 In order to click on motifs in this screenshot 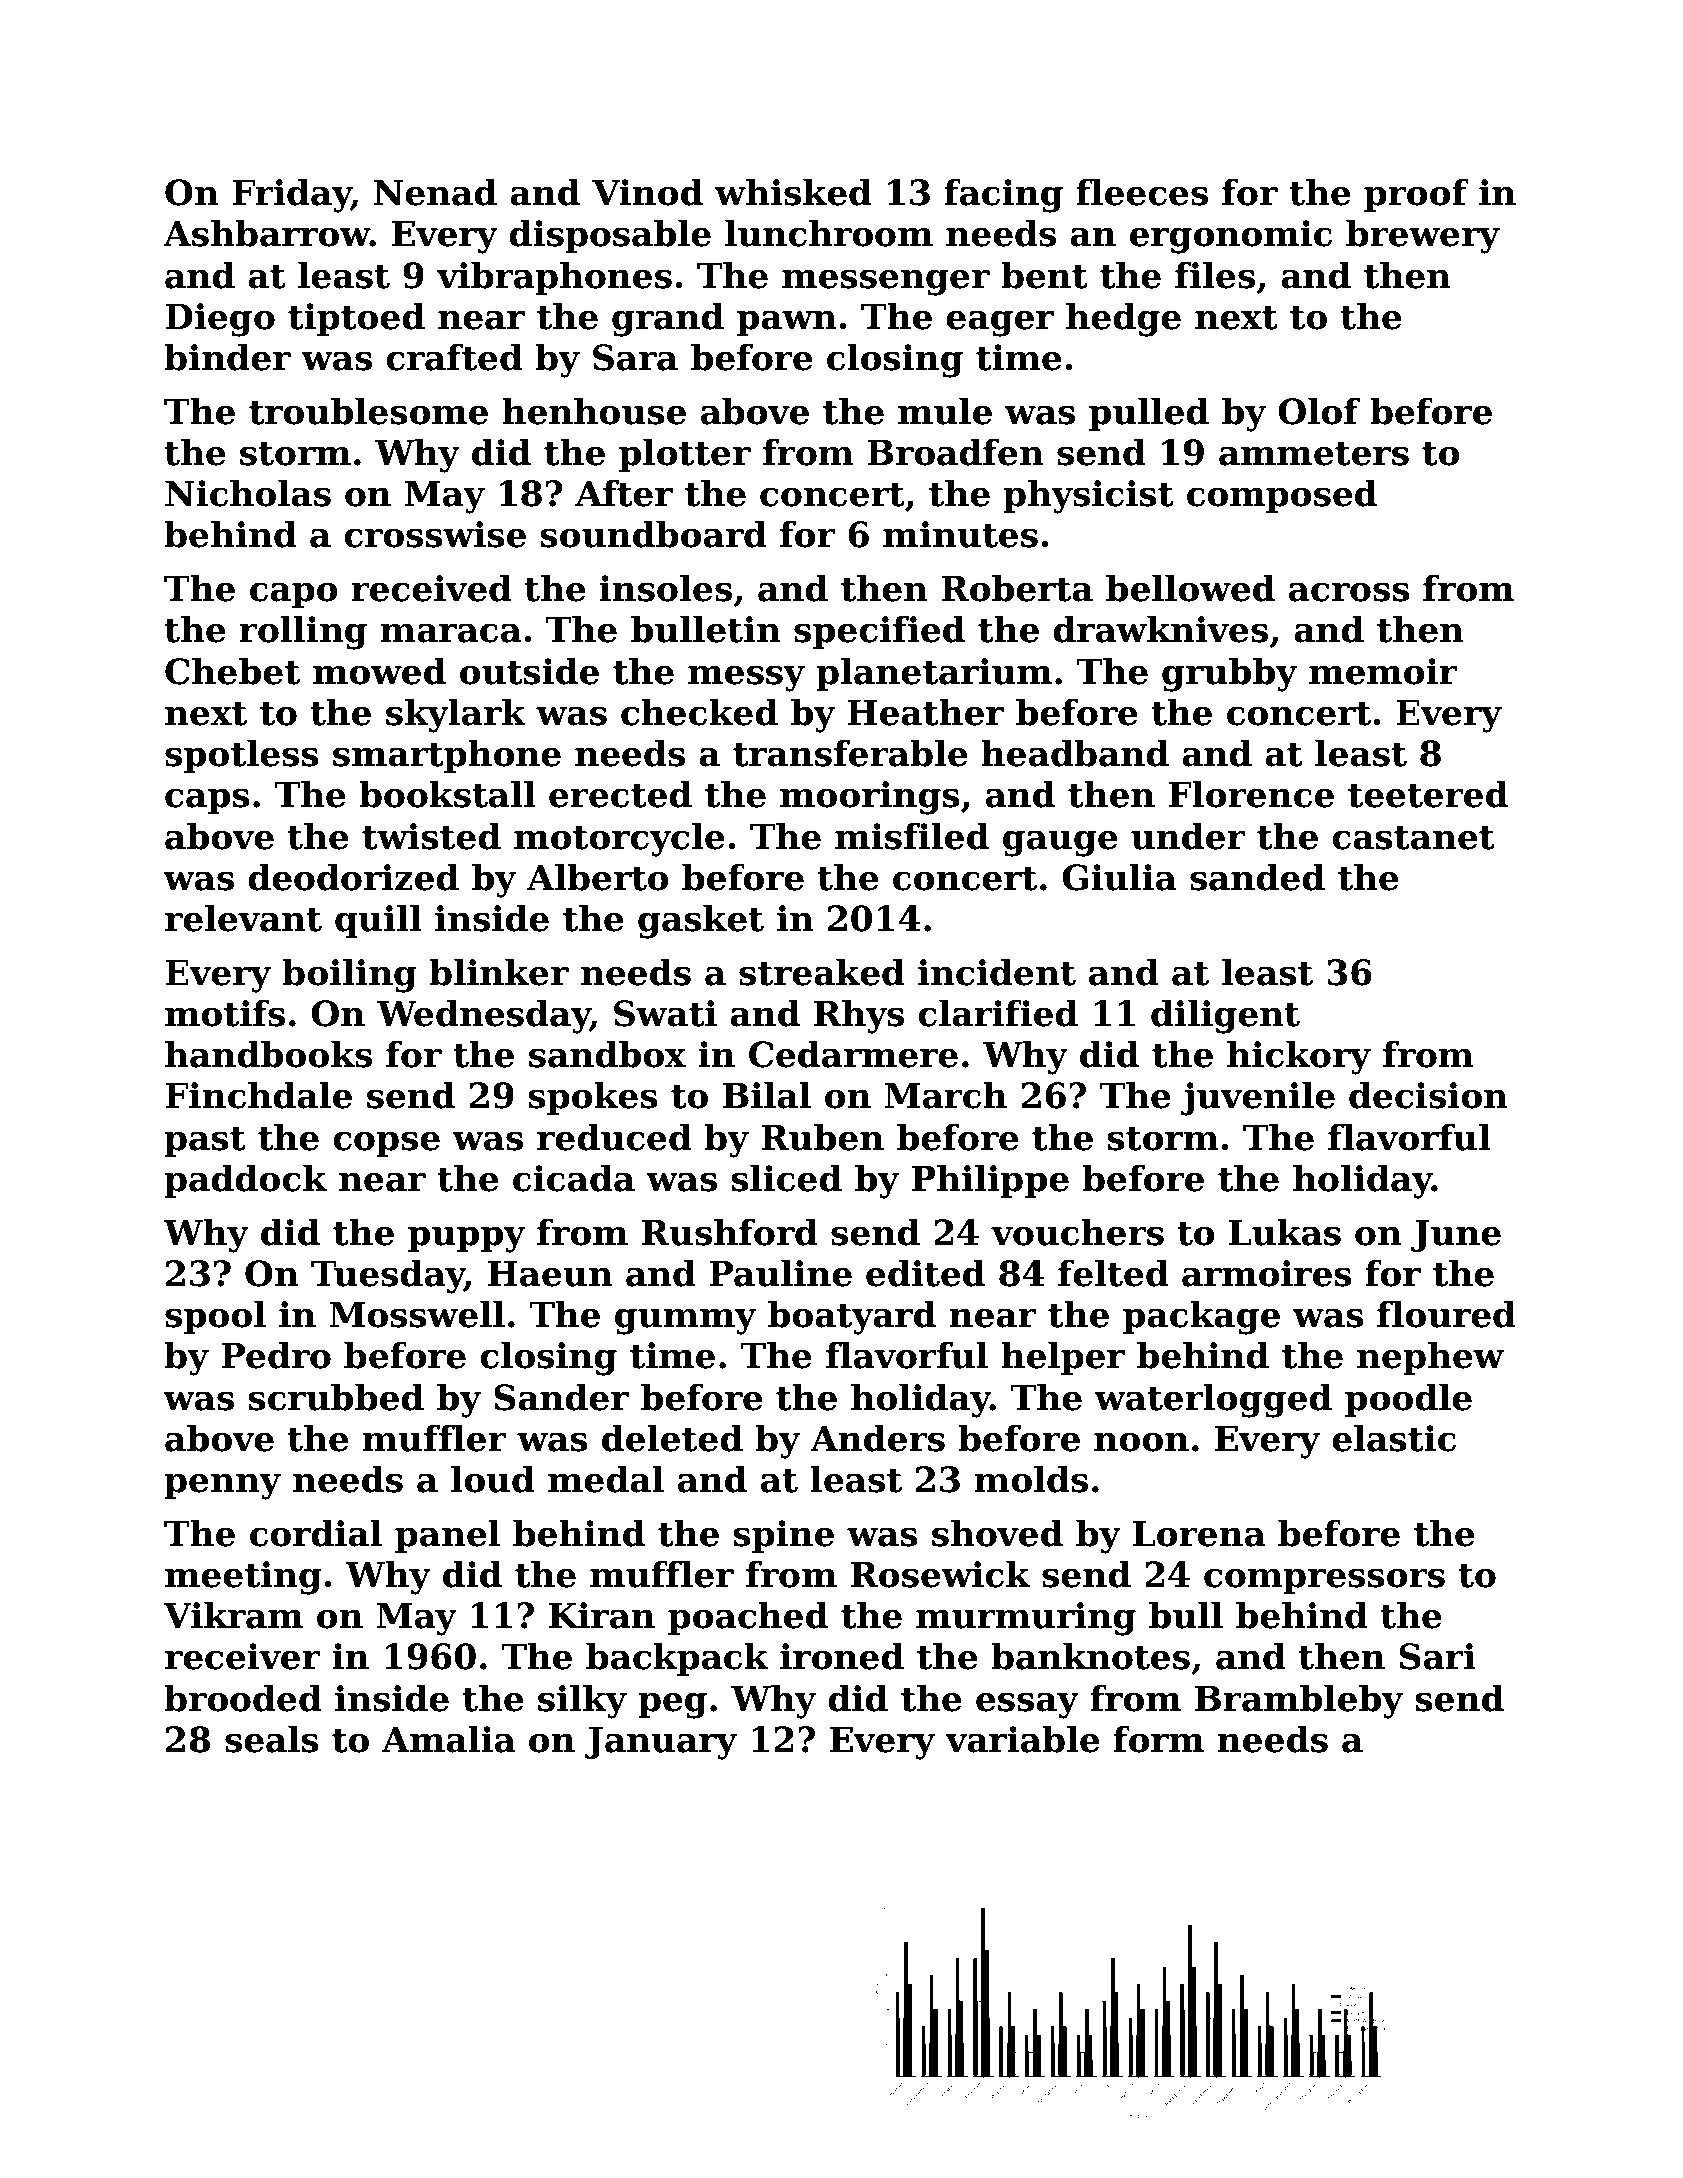, I will do `click(225, 1013)`.
